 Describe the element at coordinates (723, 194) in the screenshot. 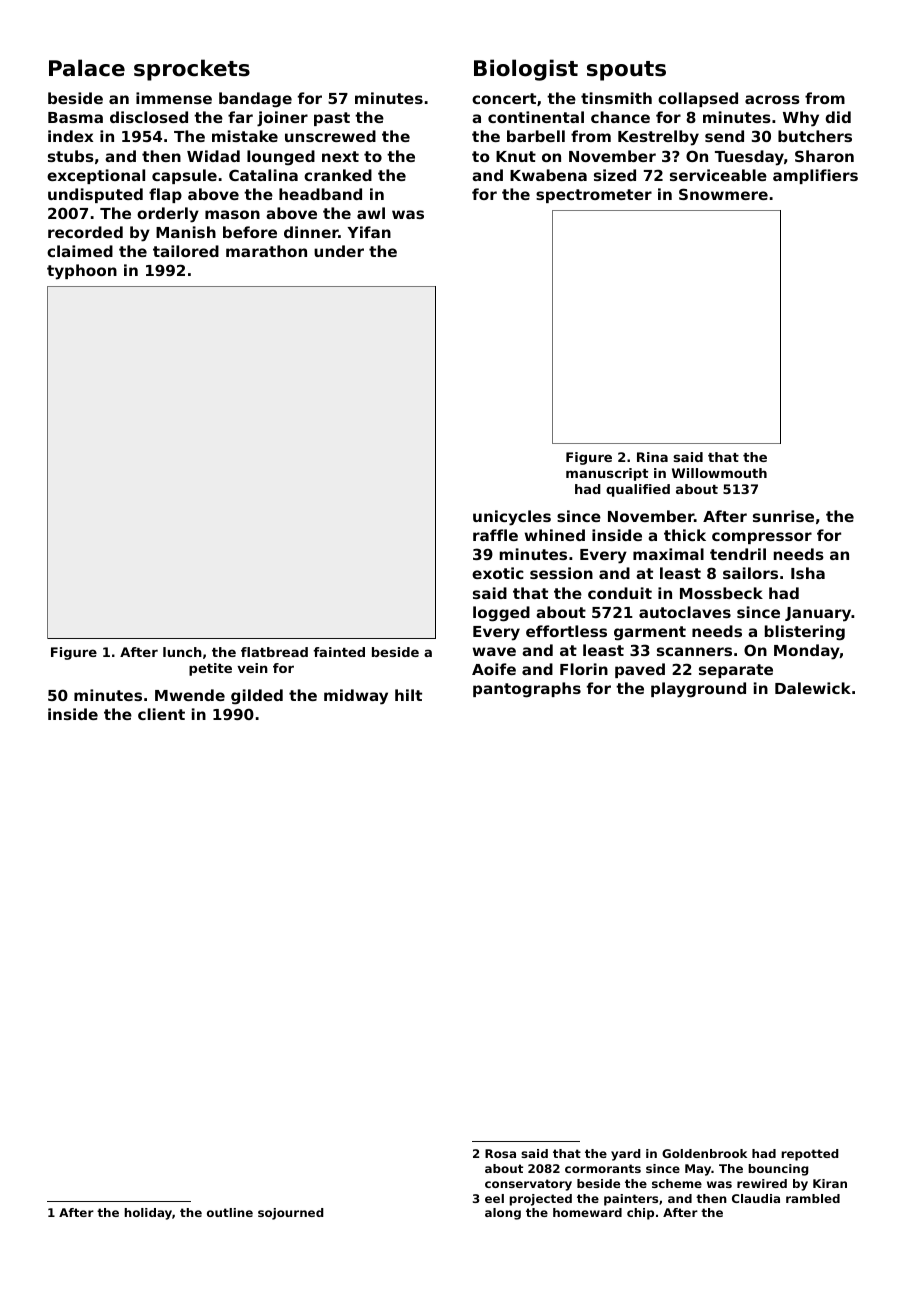

I see `Snowmere` at that location.
